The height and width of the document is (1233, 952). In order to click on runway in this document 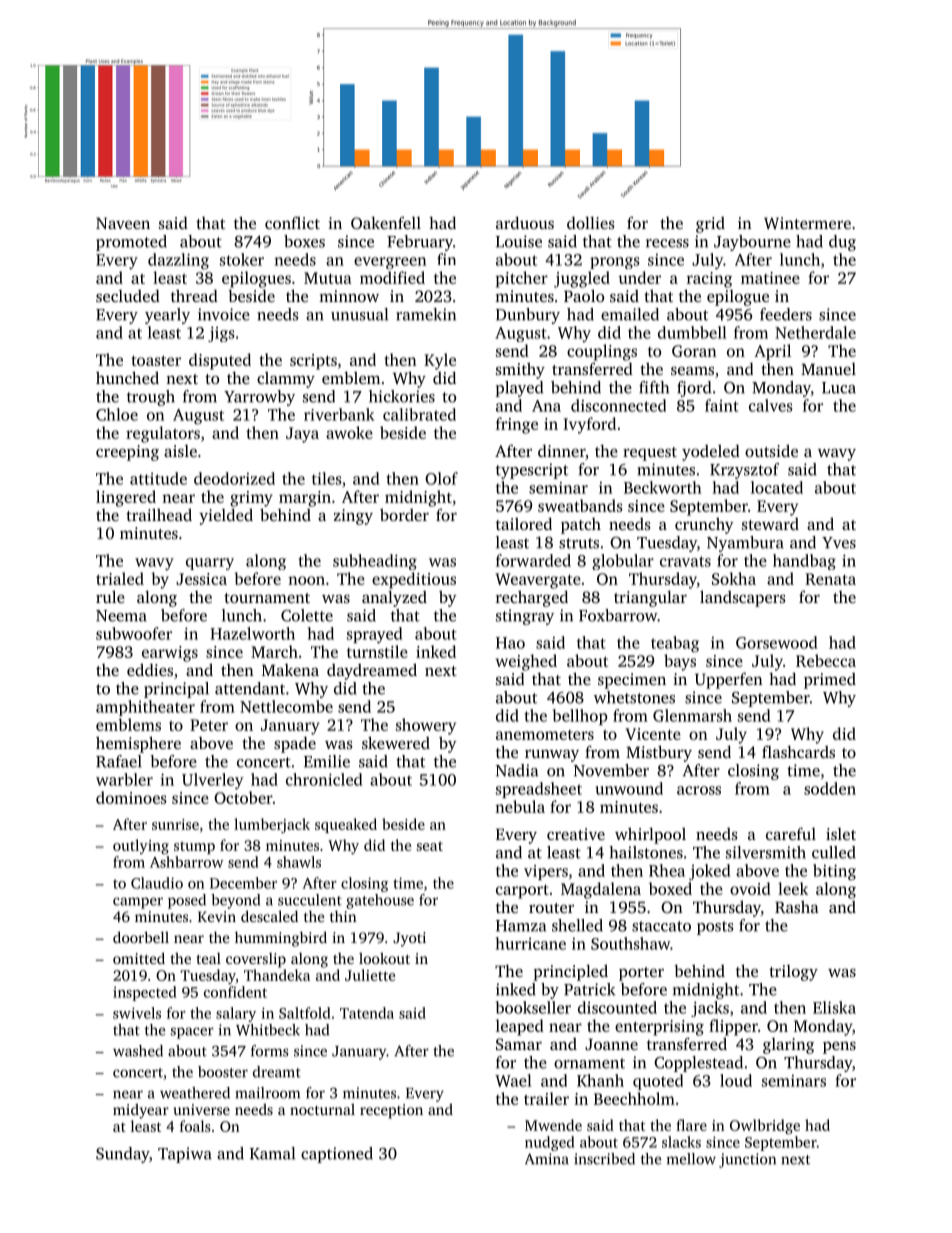, I will do `click(552, 756)`.
